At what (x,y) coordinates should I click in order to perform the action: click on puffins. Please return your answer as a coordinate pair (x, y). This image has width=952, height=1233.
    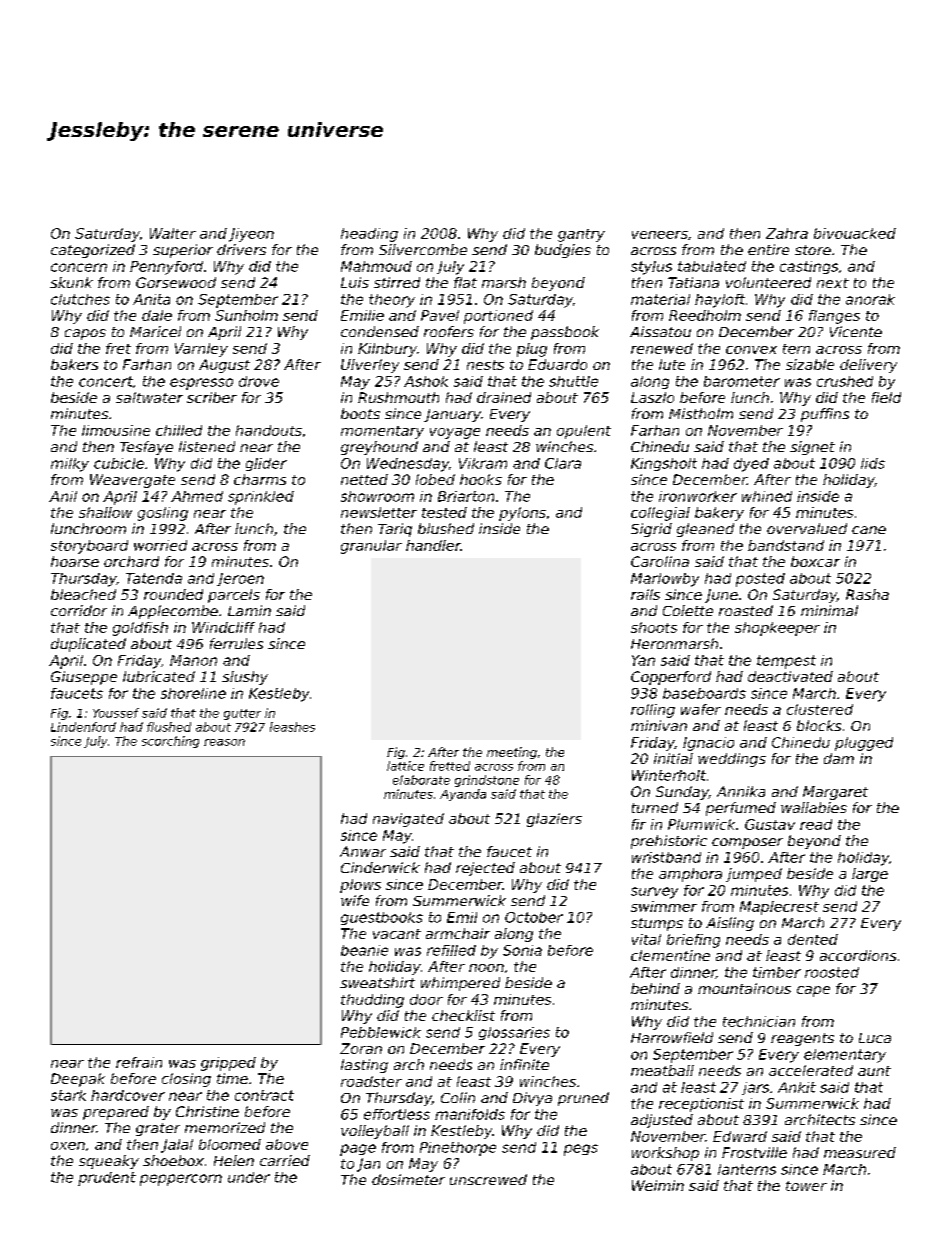
    Looking at the image, I should click on (825, 415).
